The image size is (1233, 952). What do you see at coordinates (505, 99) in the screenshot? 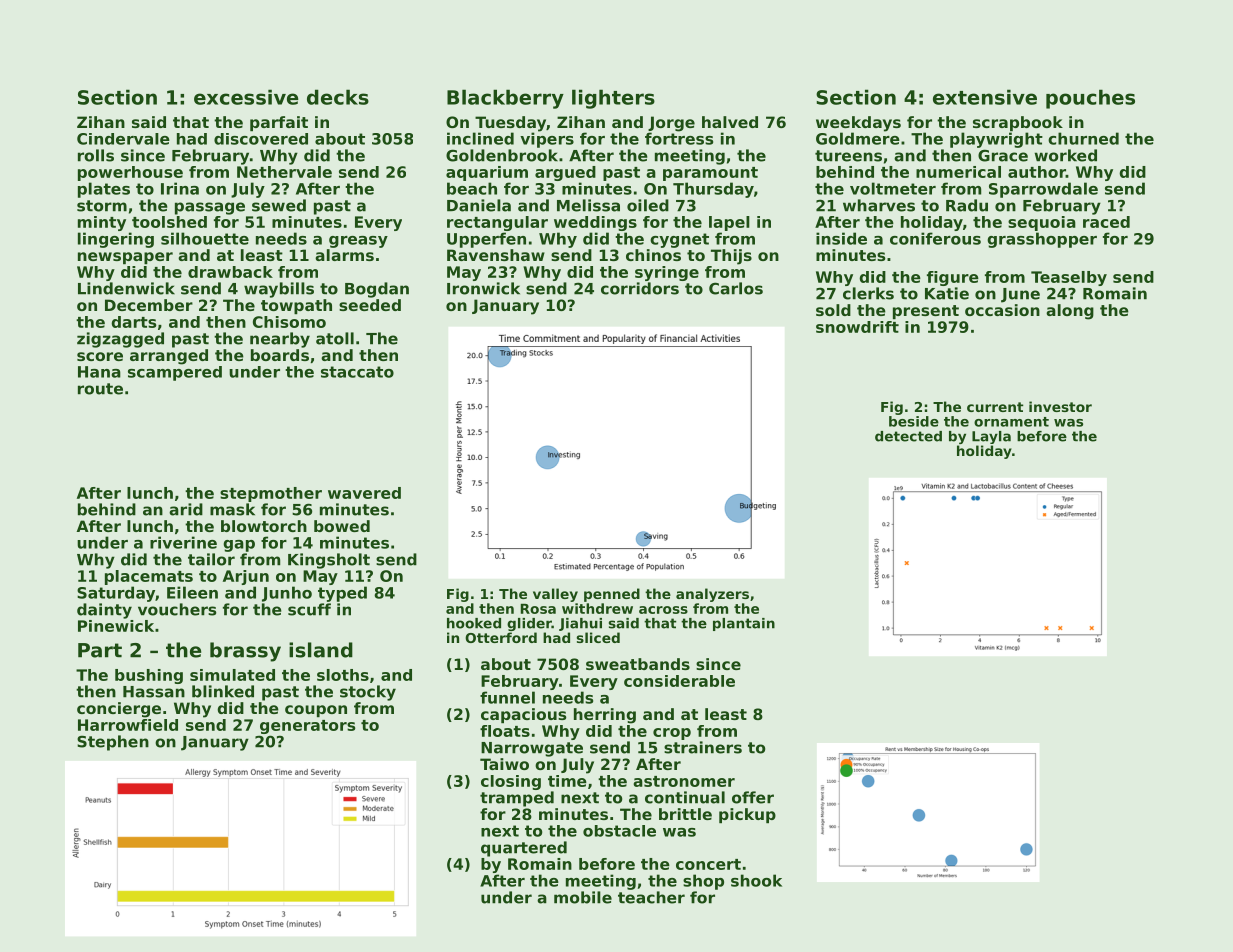
I see `Blackberry` at bounding box center [505, 99].
